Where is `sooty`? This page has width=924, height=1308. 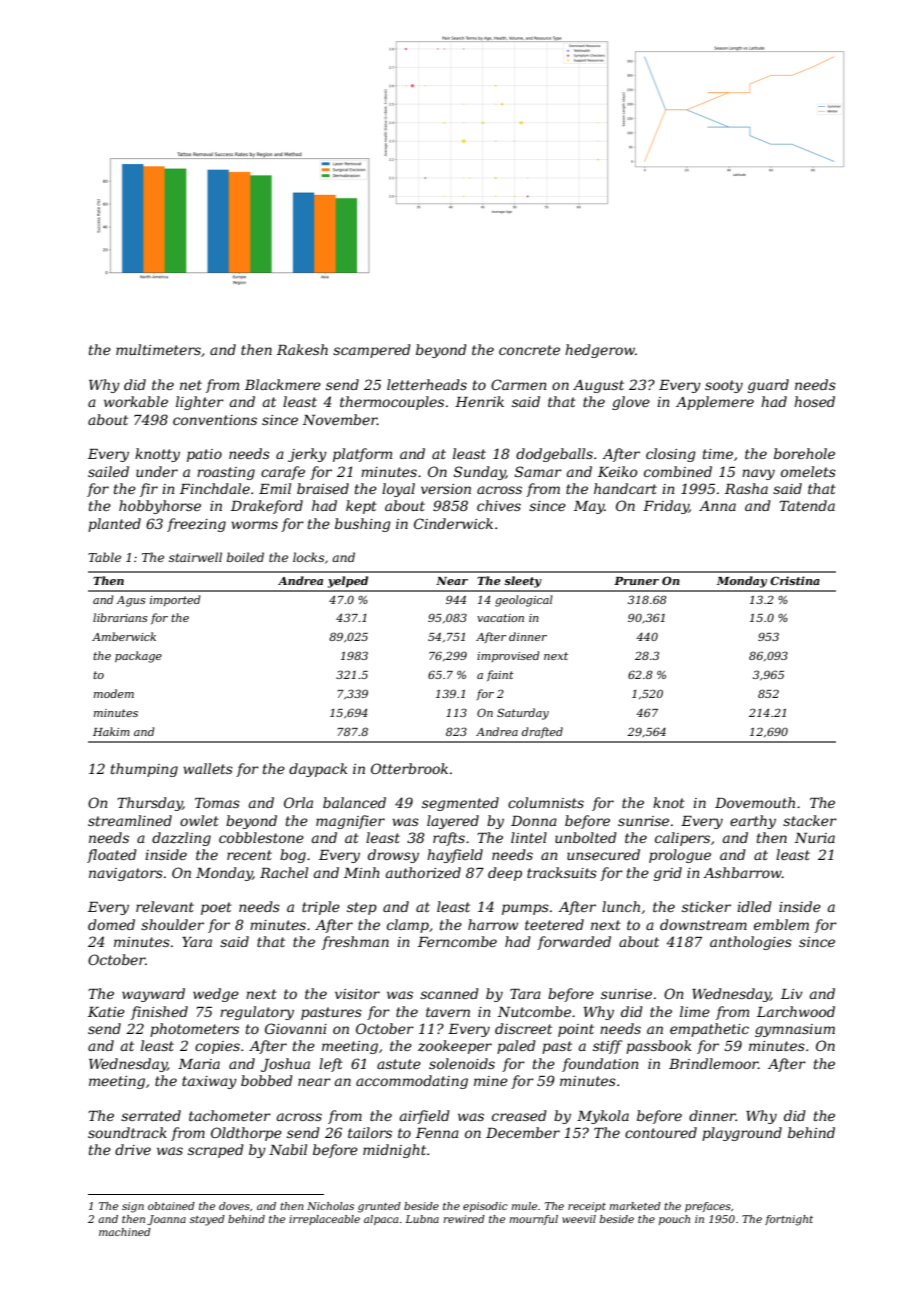 sooty is located at coordinates (724, 386).
